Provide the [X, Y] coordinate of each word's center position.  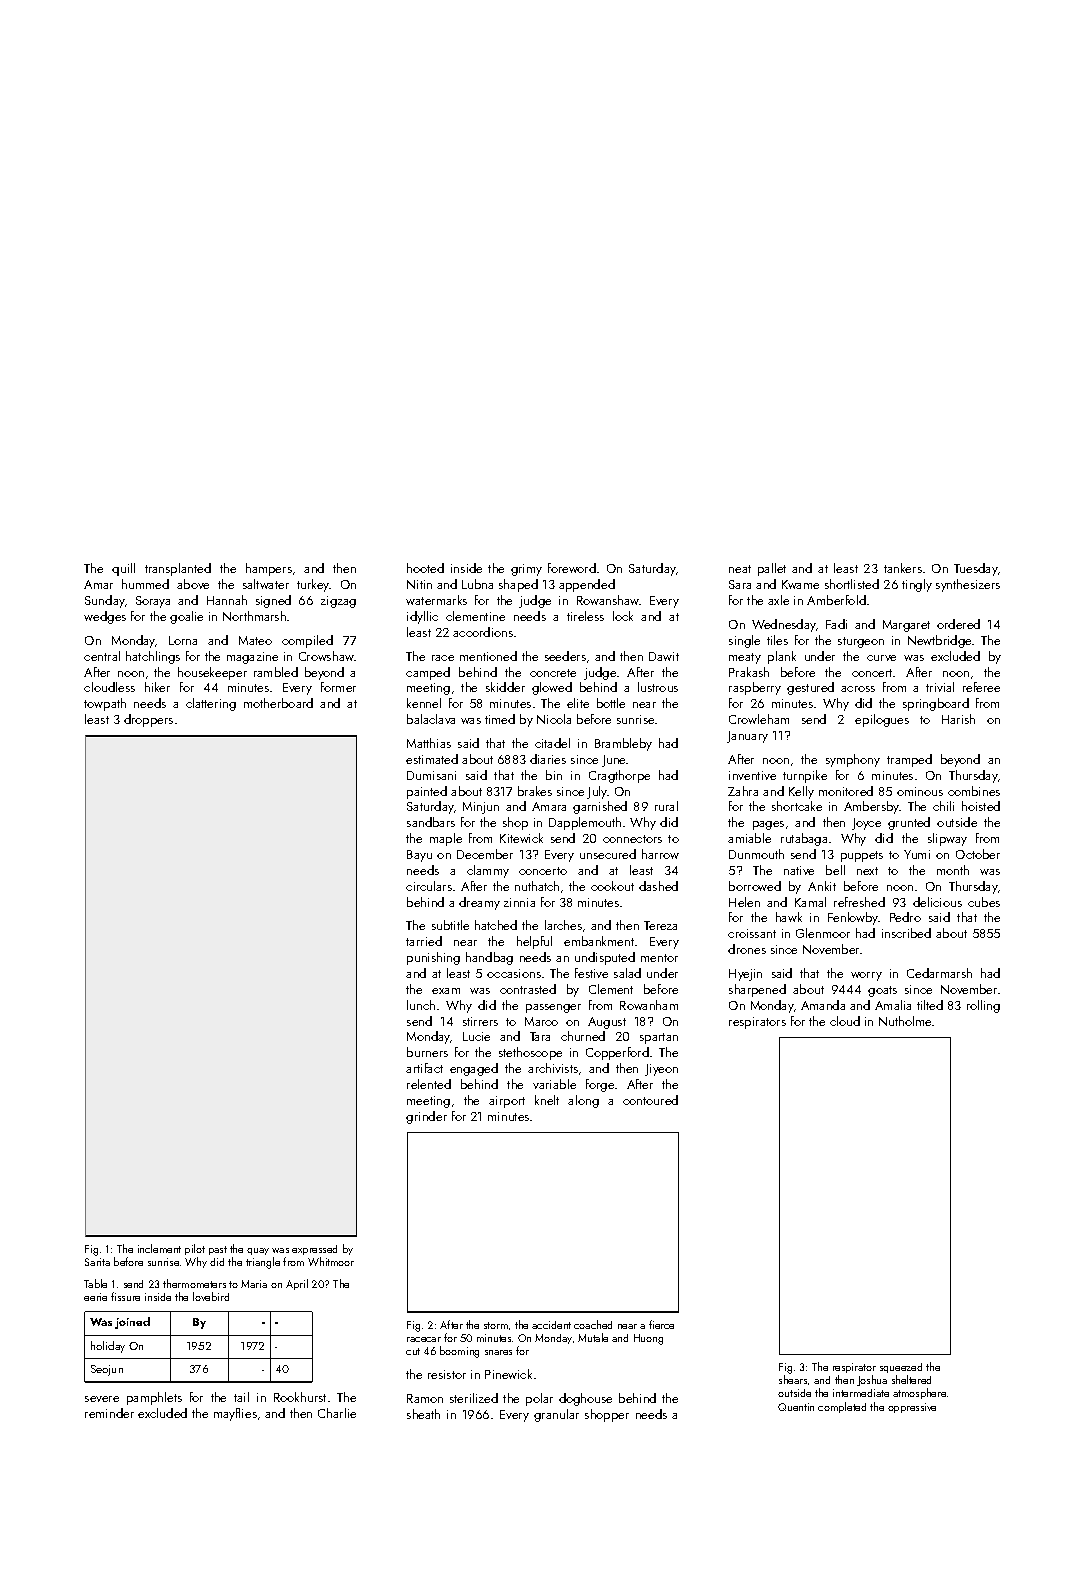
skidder [505, 687]
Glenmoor [823, 933]
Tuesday [976, 569]
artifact [424, 1068]
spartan [659, 1038]
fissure [125, 1296]
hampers [269, 569]
